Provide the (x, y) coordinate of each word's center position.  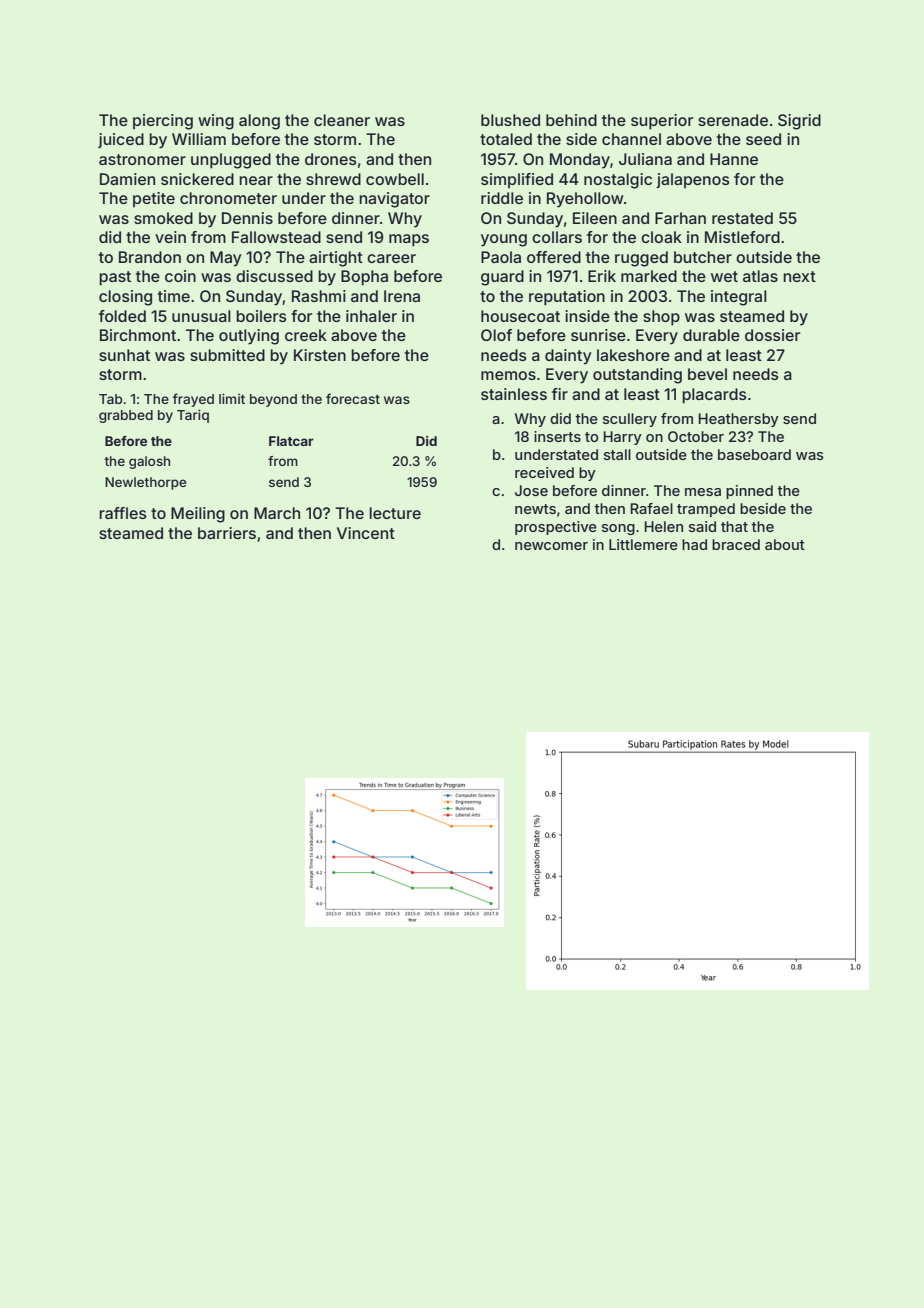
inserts (557, 436)
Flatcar (291, 441)
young (504, 240)
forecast (353, 398)
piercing (163, 122)
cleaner (342, 120)
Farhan (680, 218)
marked (649, 276)
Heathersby (738, 420)
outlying (249, 337)
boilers (261, 316)
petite (154, 199)
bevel (707, 374)
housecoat (520, 316)
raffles (123, 513)
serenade (733, 120)
